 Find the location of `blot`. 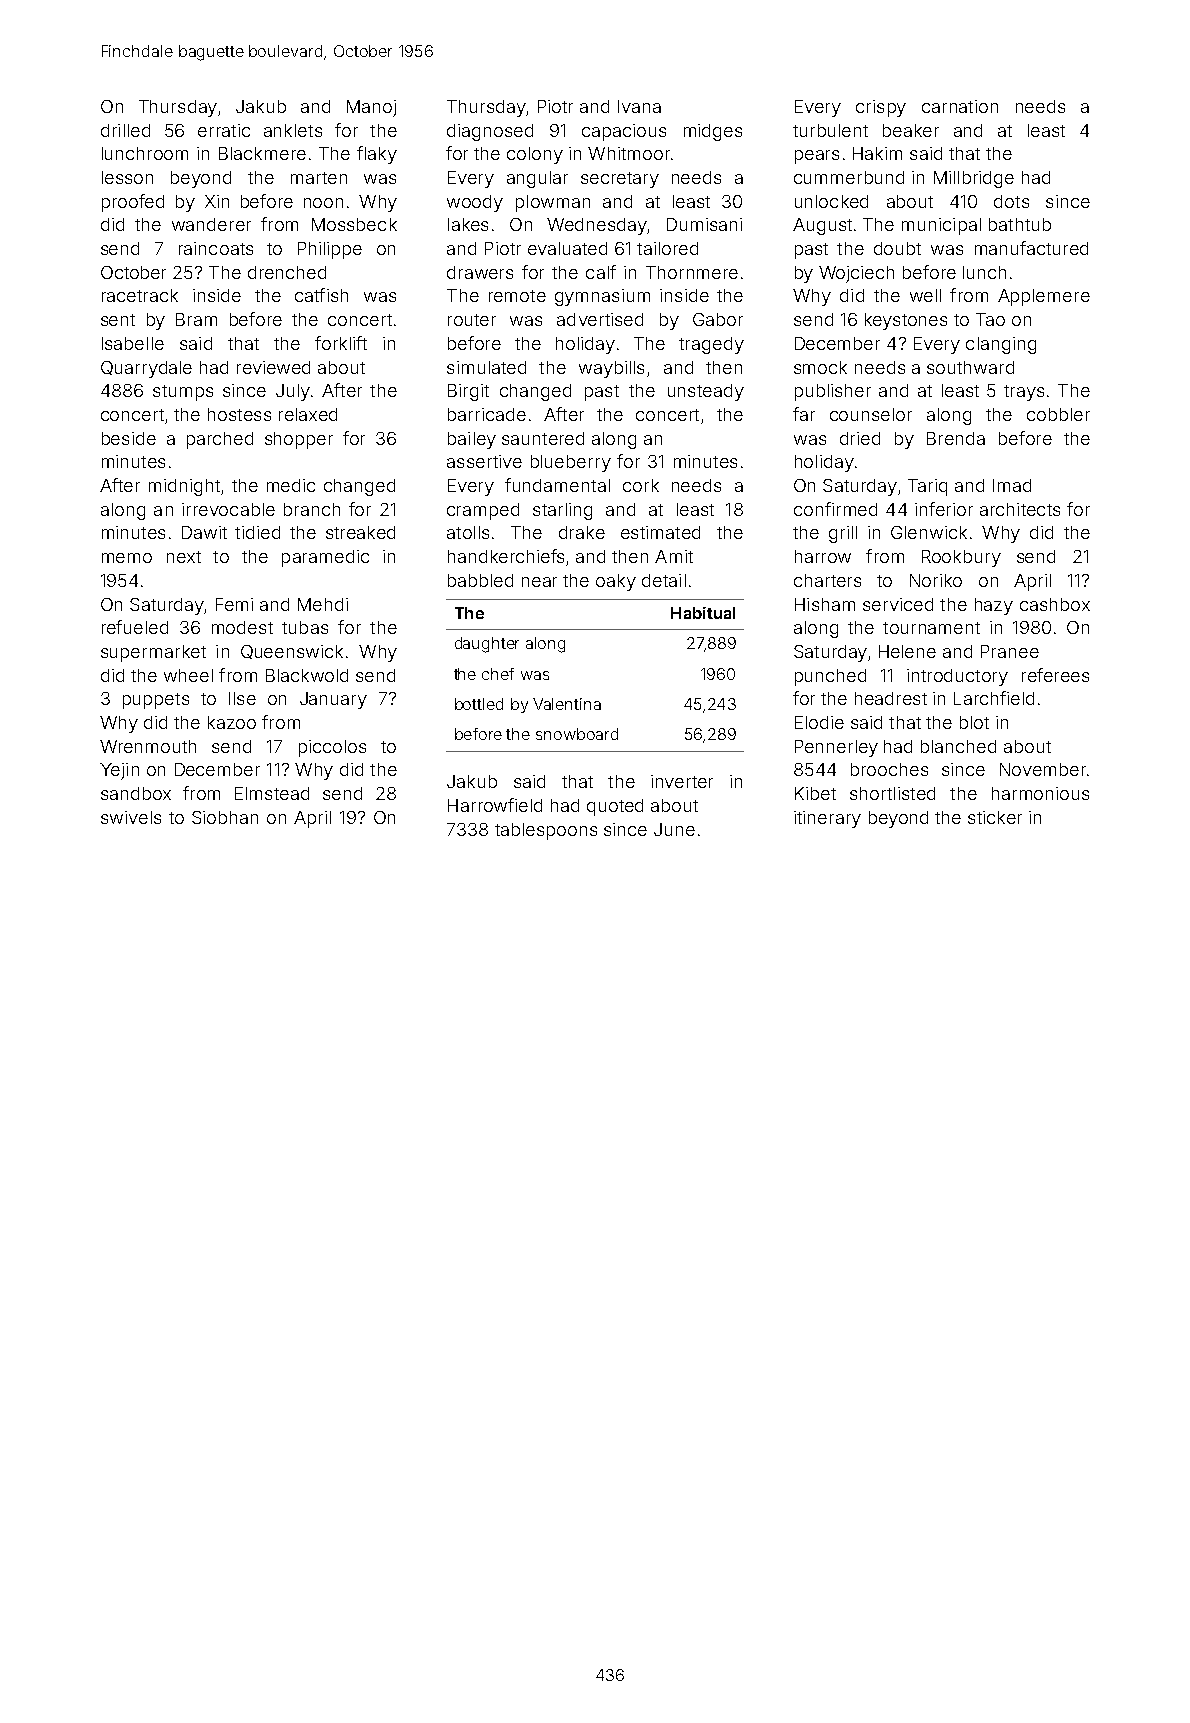

blot is located at coordinates (974, 722).
